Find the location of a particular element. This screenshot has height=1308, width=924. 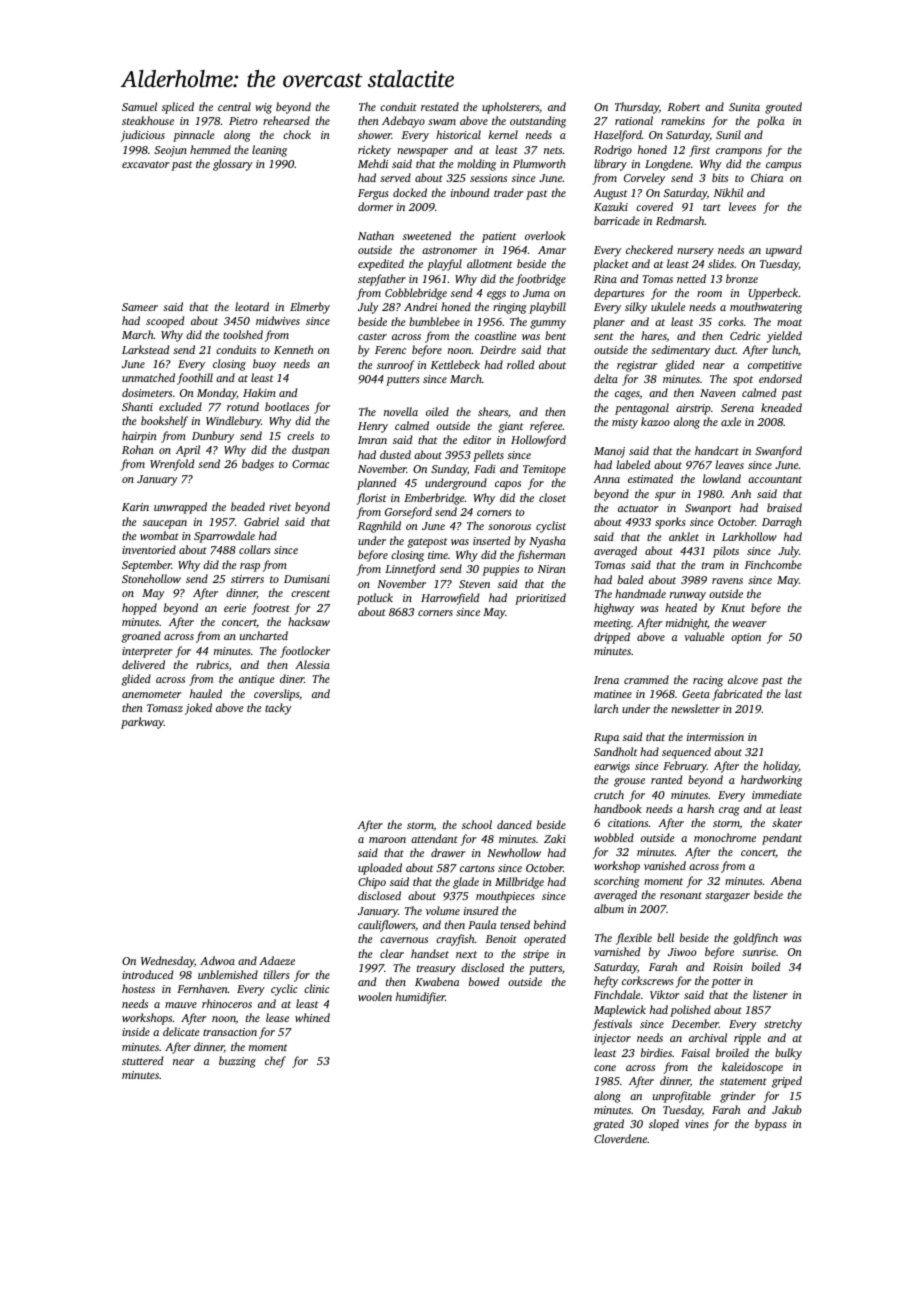

grated is located at coordinates (609, 1125).
